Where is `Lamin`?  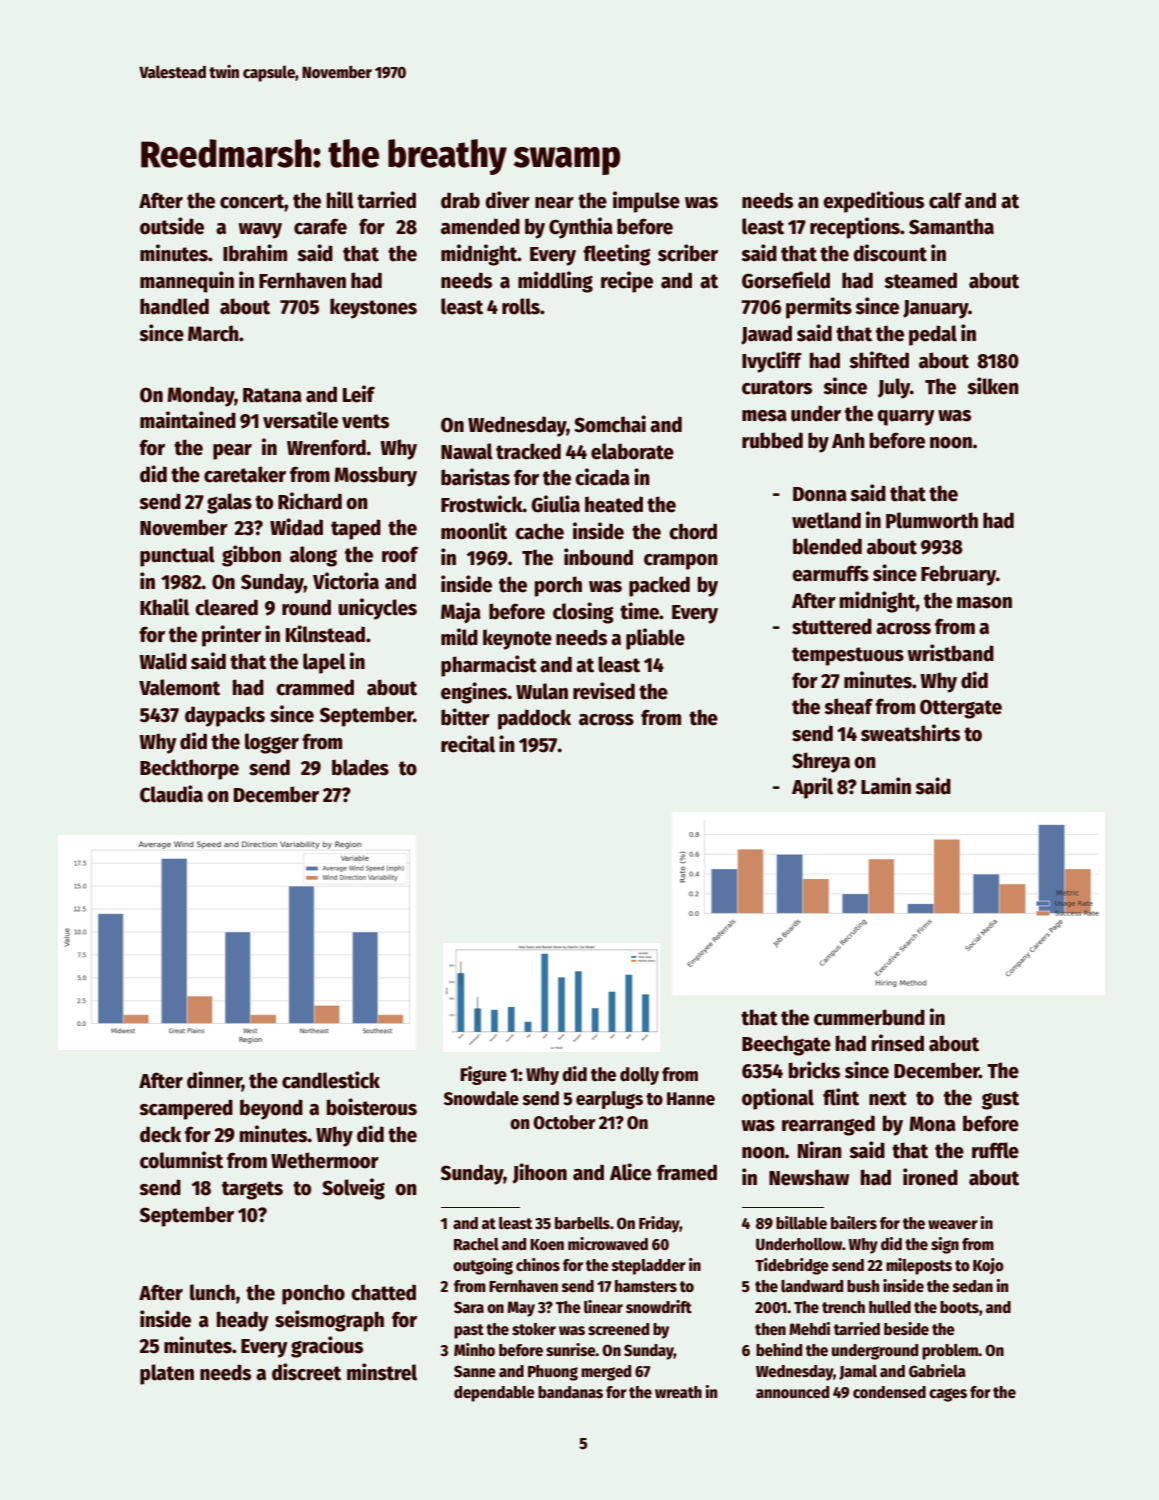 Lamin is located at coordinates (886, 786).
